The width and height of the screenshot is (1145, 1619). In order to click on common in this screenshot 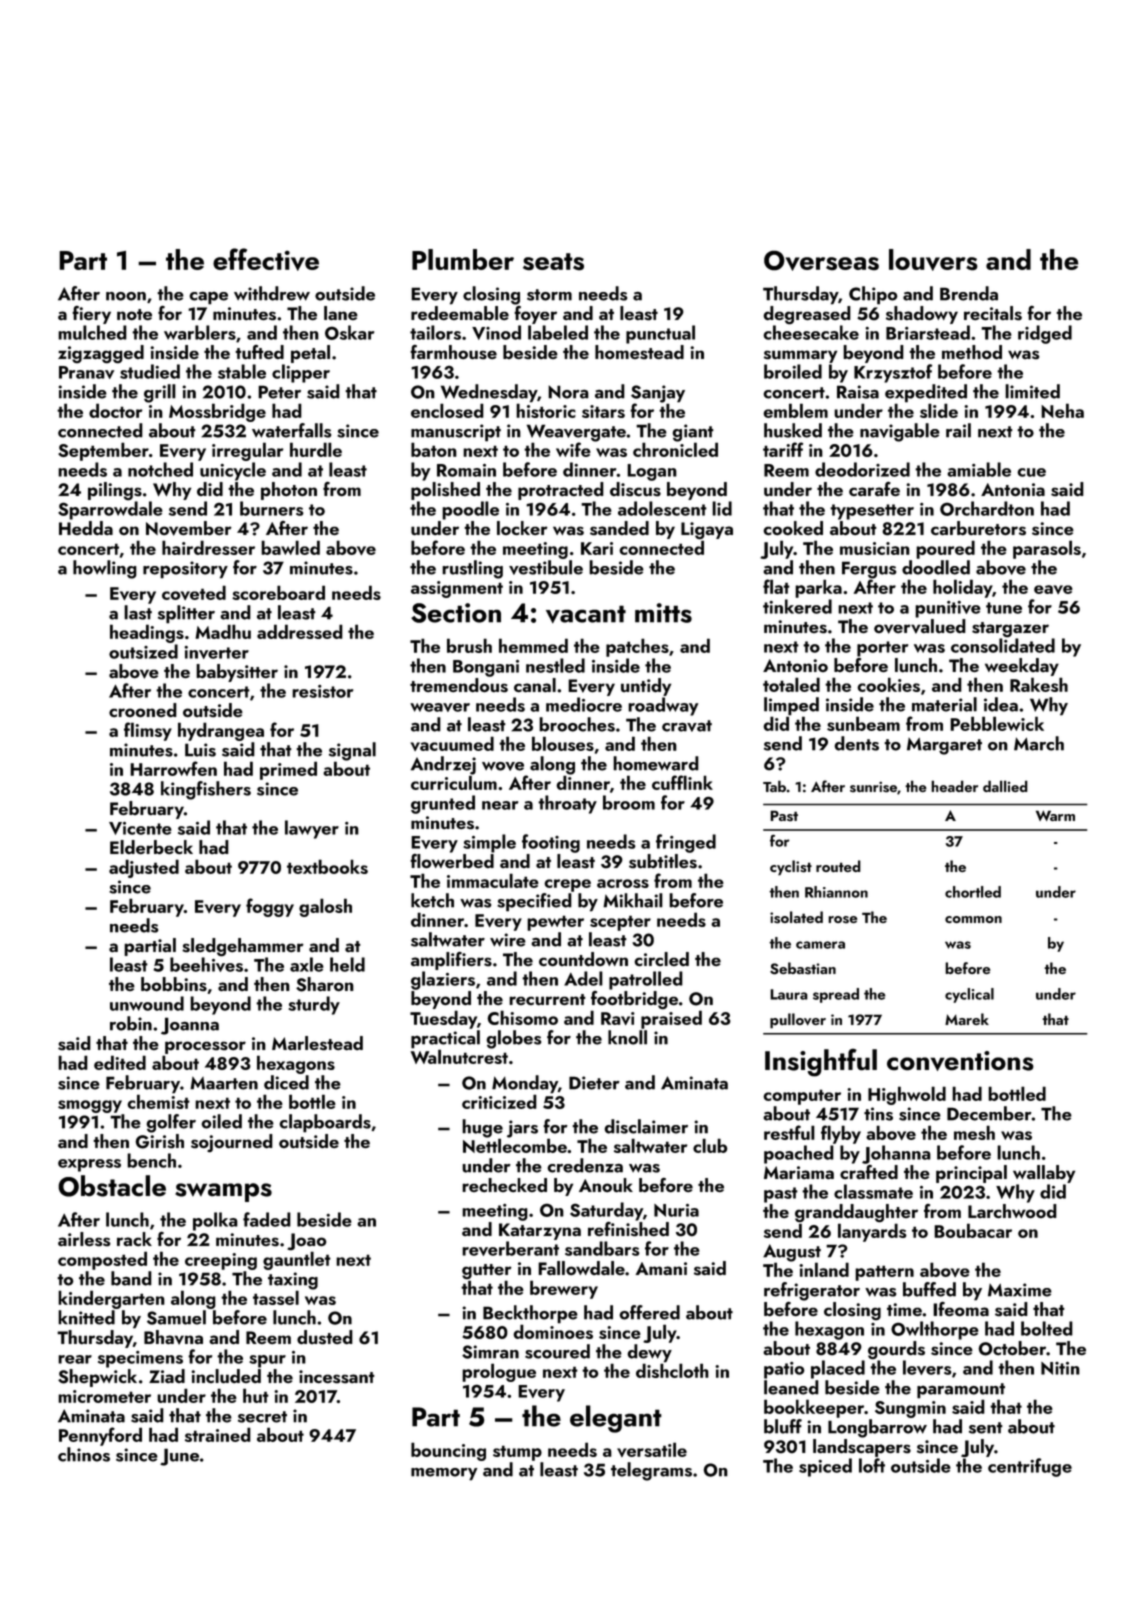, I will do `click(973, 919)`.
